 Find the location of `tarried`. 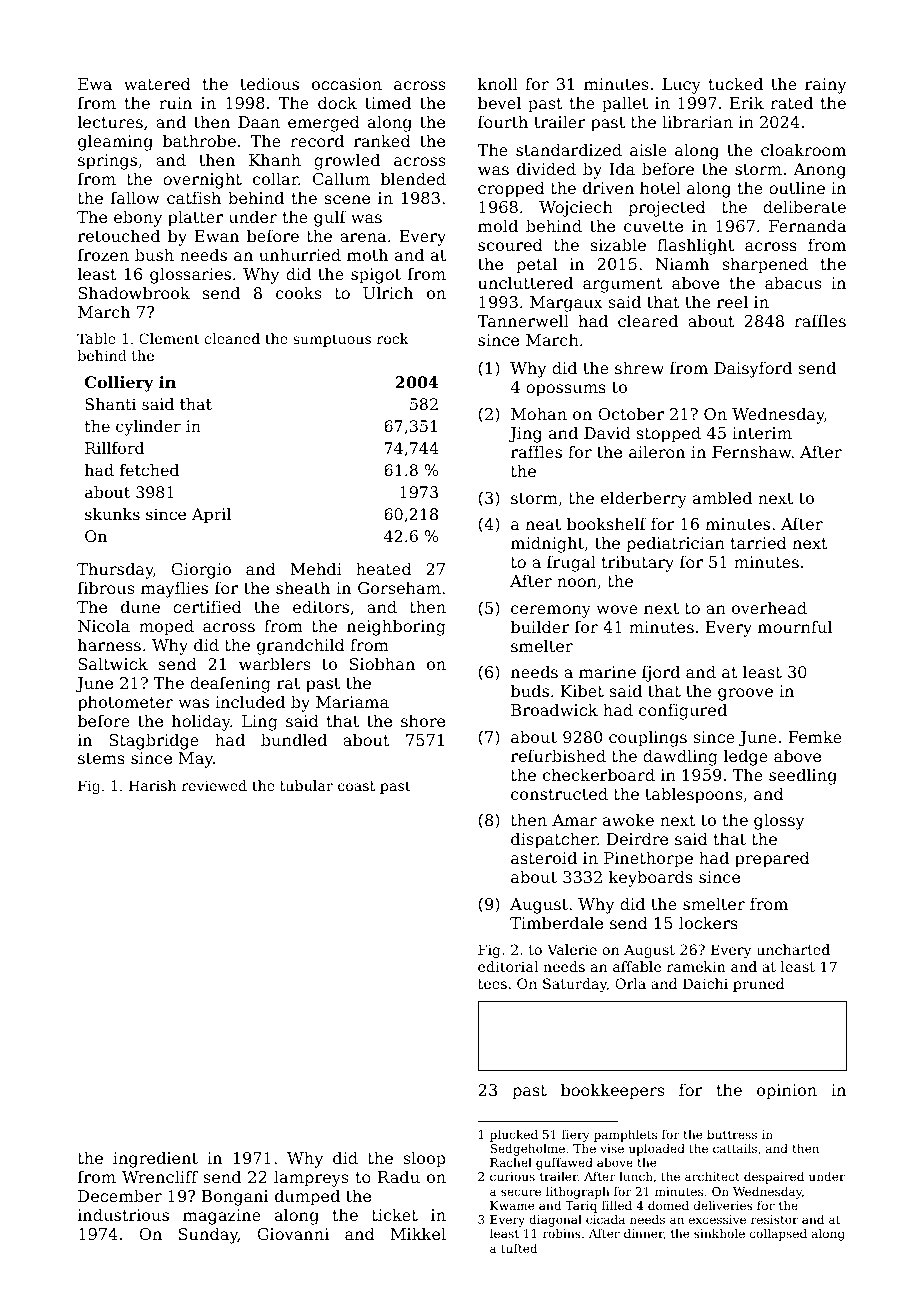

tarried is located at coordinates (759, 542).
